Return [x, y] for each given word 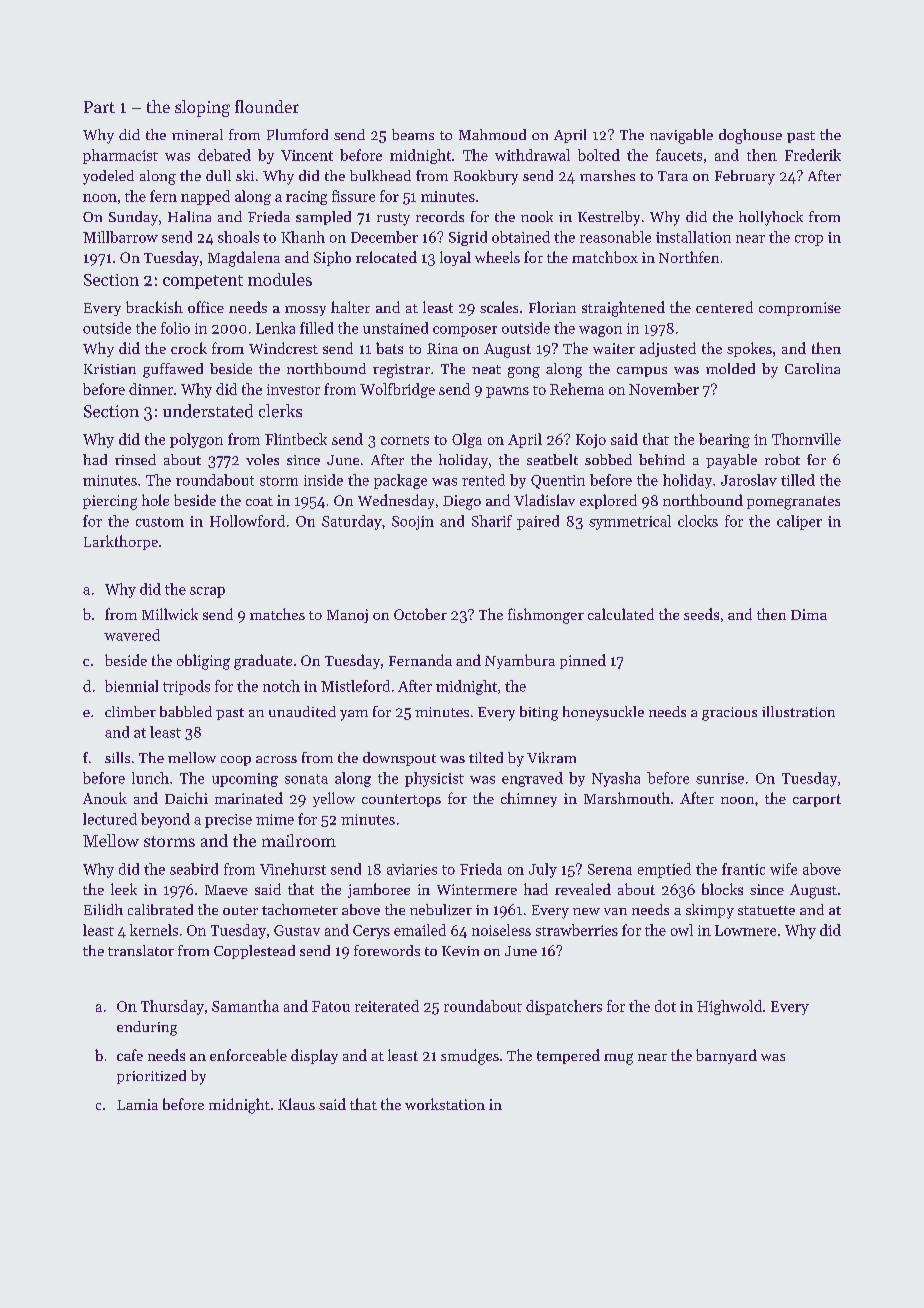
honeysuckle [603, 713]
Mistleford [355, 686]
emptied [664, 870]
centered [724, 307]
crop [809, 240]
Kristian [110, 369]
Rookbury [486, 177]
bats [389, 348]
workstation [445, 1104]
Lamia [137, 1104]
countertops [401, 800]
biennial [131, 686]
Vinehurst [293, 869]
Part [99, 107]
